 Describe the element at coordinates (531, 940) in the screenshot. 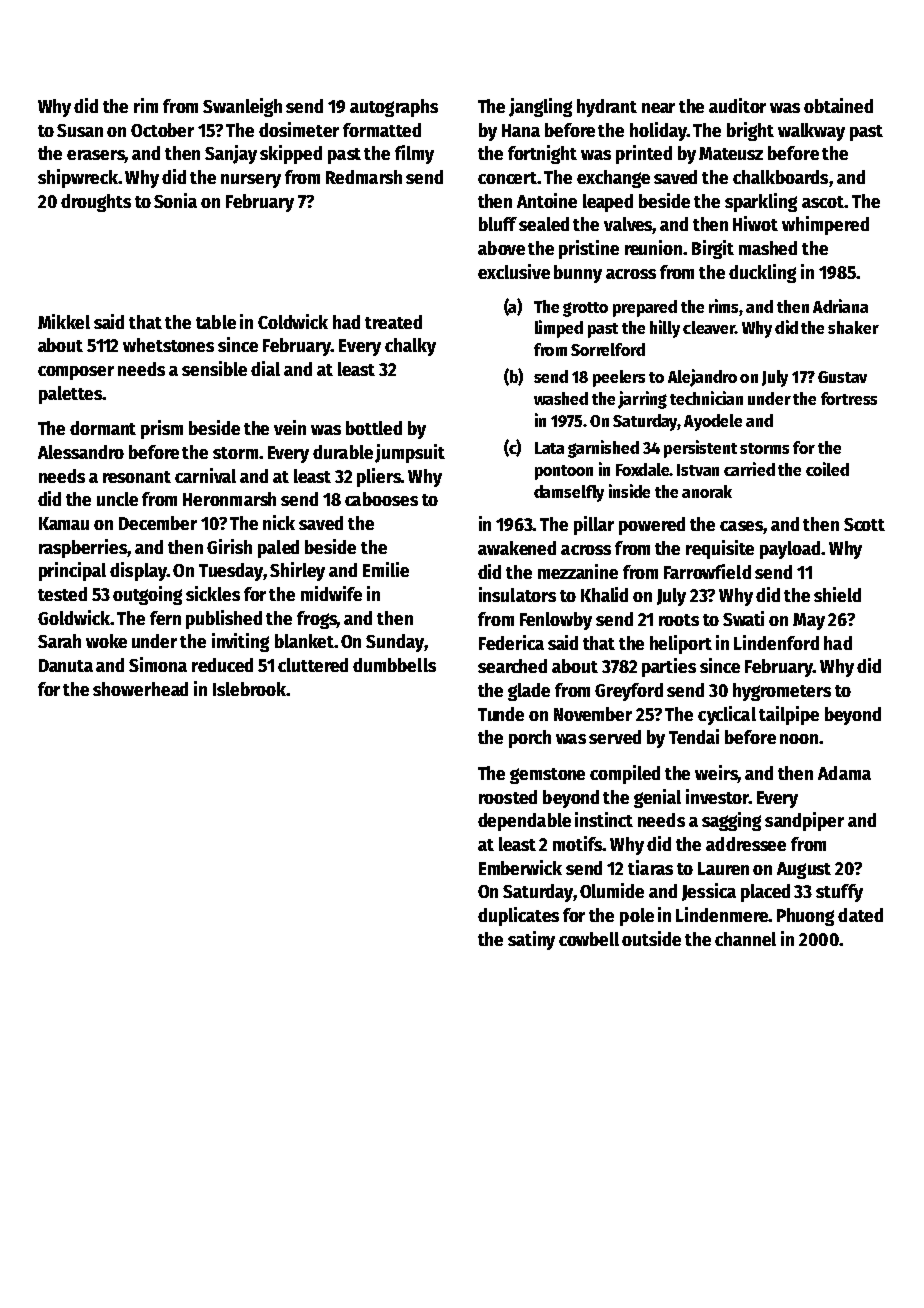

I see `satiny` at that location.
